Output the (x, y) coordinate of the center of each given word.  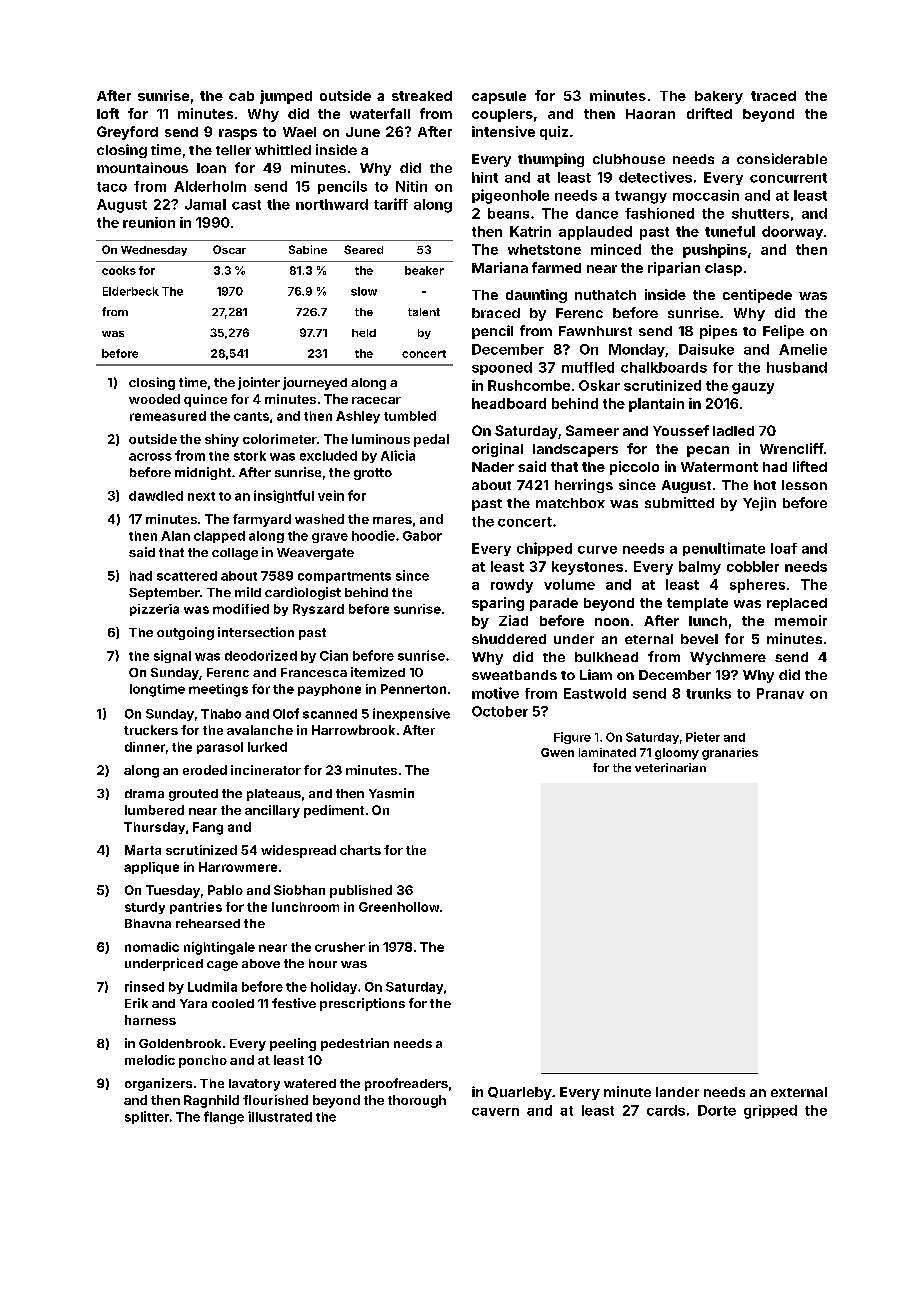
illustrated (280, 1116)
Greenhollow (399, 907)
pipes (718, 332)
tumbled (410, 416)
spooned (502, 368)
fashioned (659, 213)
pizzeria (154, 610)
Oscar (229, 249)
